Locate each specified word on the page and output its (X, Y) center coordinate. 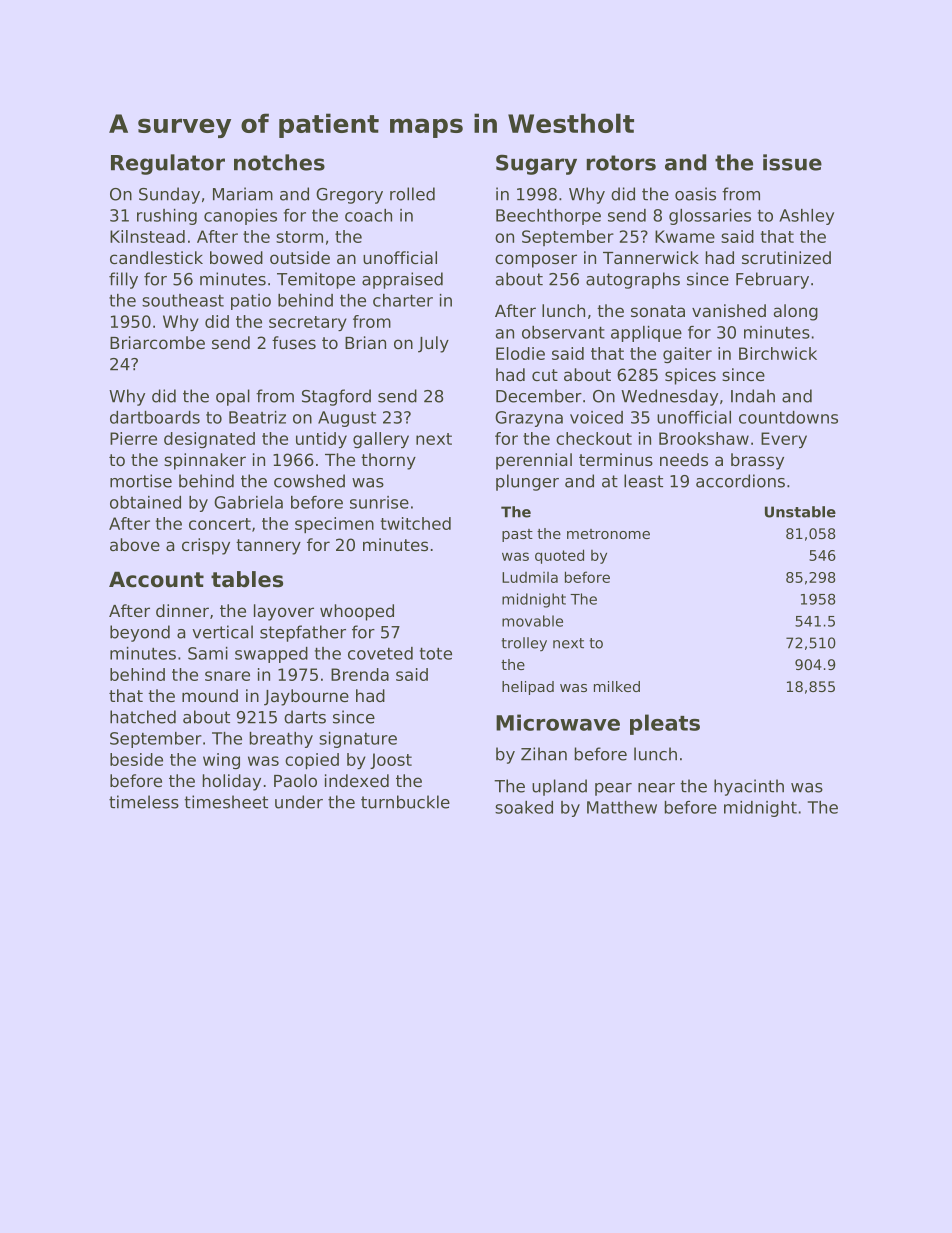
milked (617, 686)
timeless (144, 802)
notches (279, 162)
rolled (412, 194)
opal (233, 397)
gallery (381, 440)
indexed (357, 780)
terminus (616, 459)
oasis (695, 194)
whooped (357, 612)
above (135, 544)
